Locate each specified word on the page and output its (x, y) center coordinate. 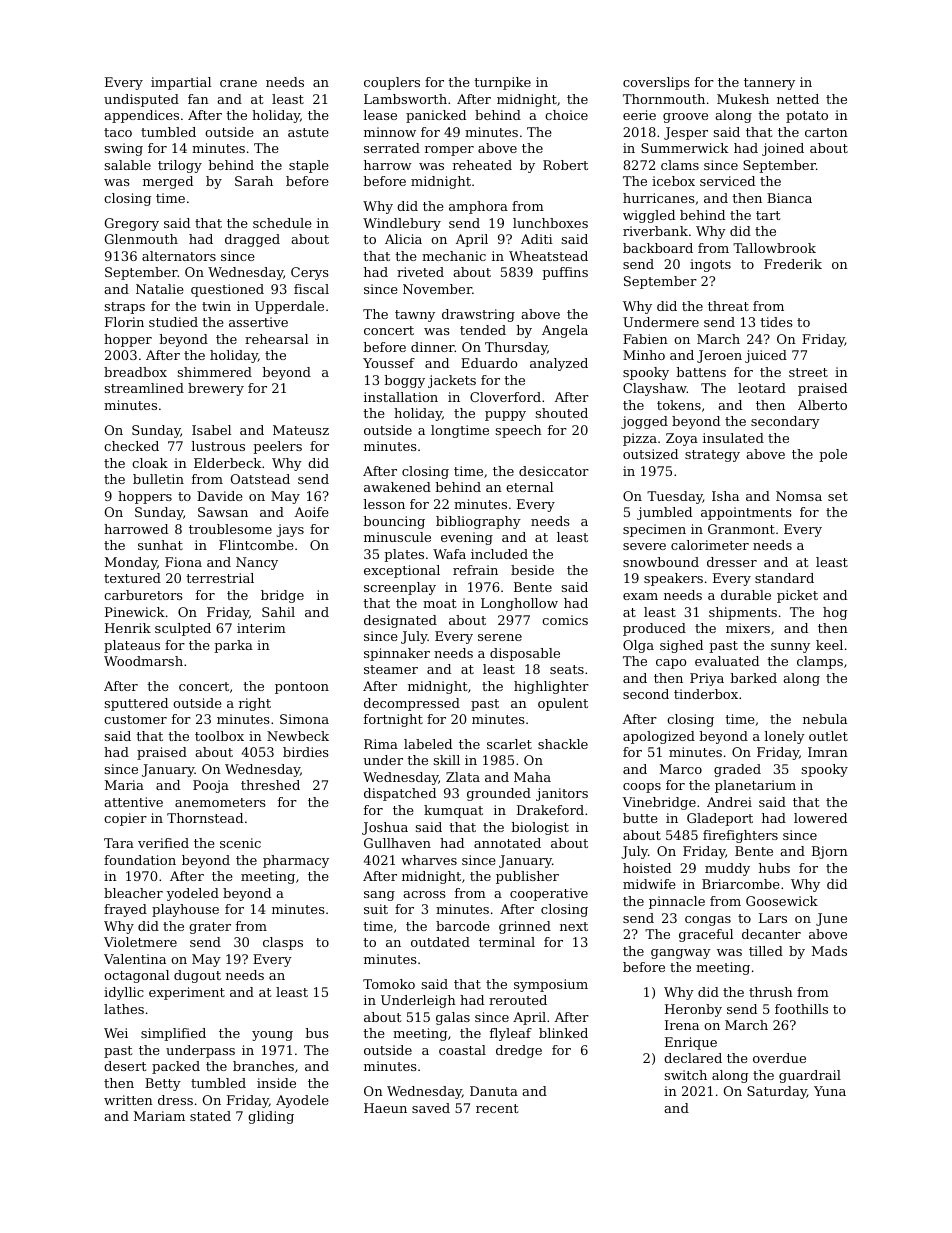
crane (238, 83)
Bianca (789, 198)
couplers (392, 83)
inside (276, 1083)
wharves (429, 860)
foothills (801, 1009)
